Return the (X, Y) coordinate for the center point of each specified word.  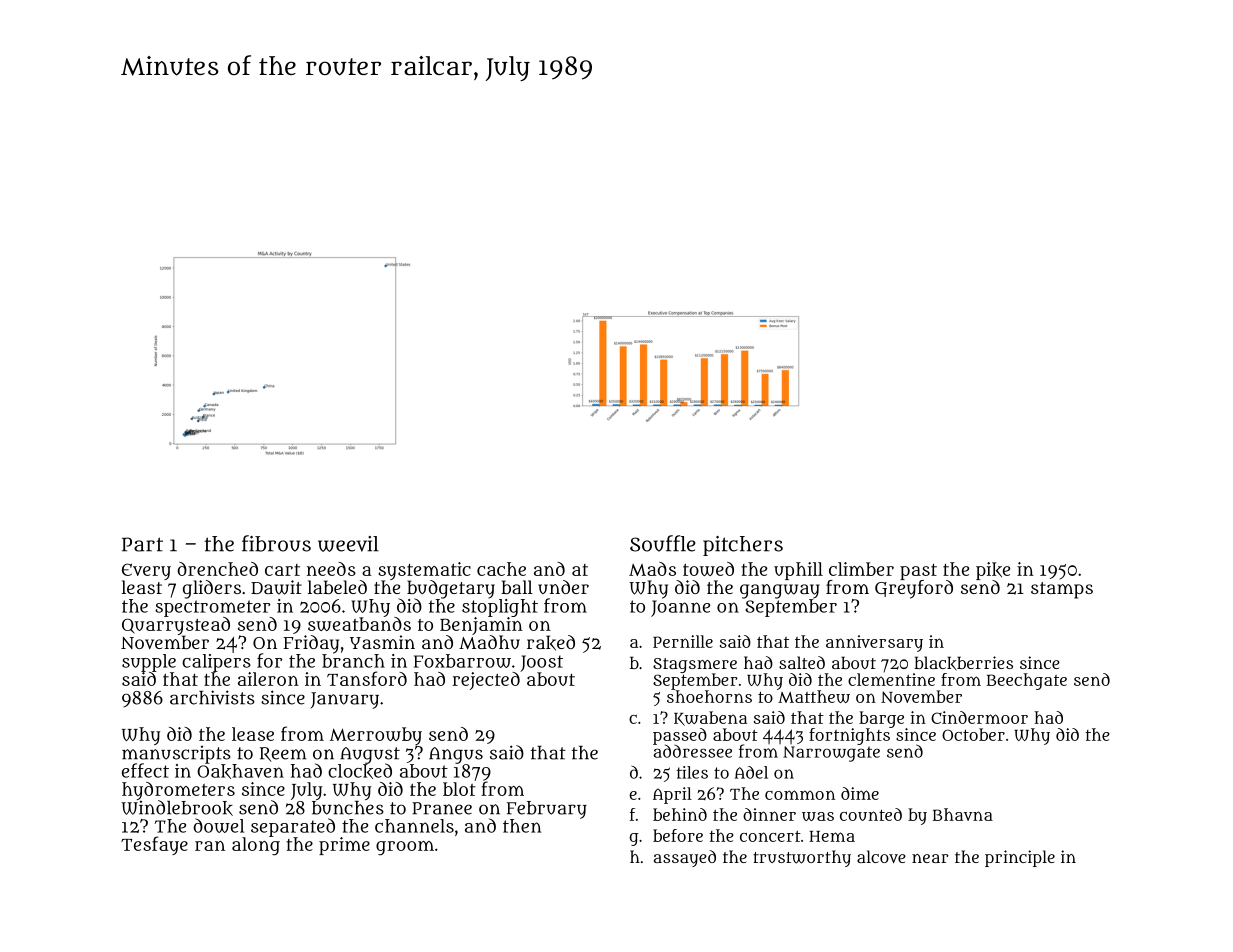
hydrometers (178, 791)
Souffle (663, 543)
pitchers (743, 546)
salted (802, 662)
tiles (692, 772)
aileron (268, 679)
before (678, 835)
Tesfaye (154, 845)
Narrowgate (831, 754)
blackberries (963, 663)
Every (146, 571)
